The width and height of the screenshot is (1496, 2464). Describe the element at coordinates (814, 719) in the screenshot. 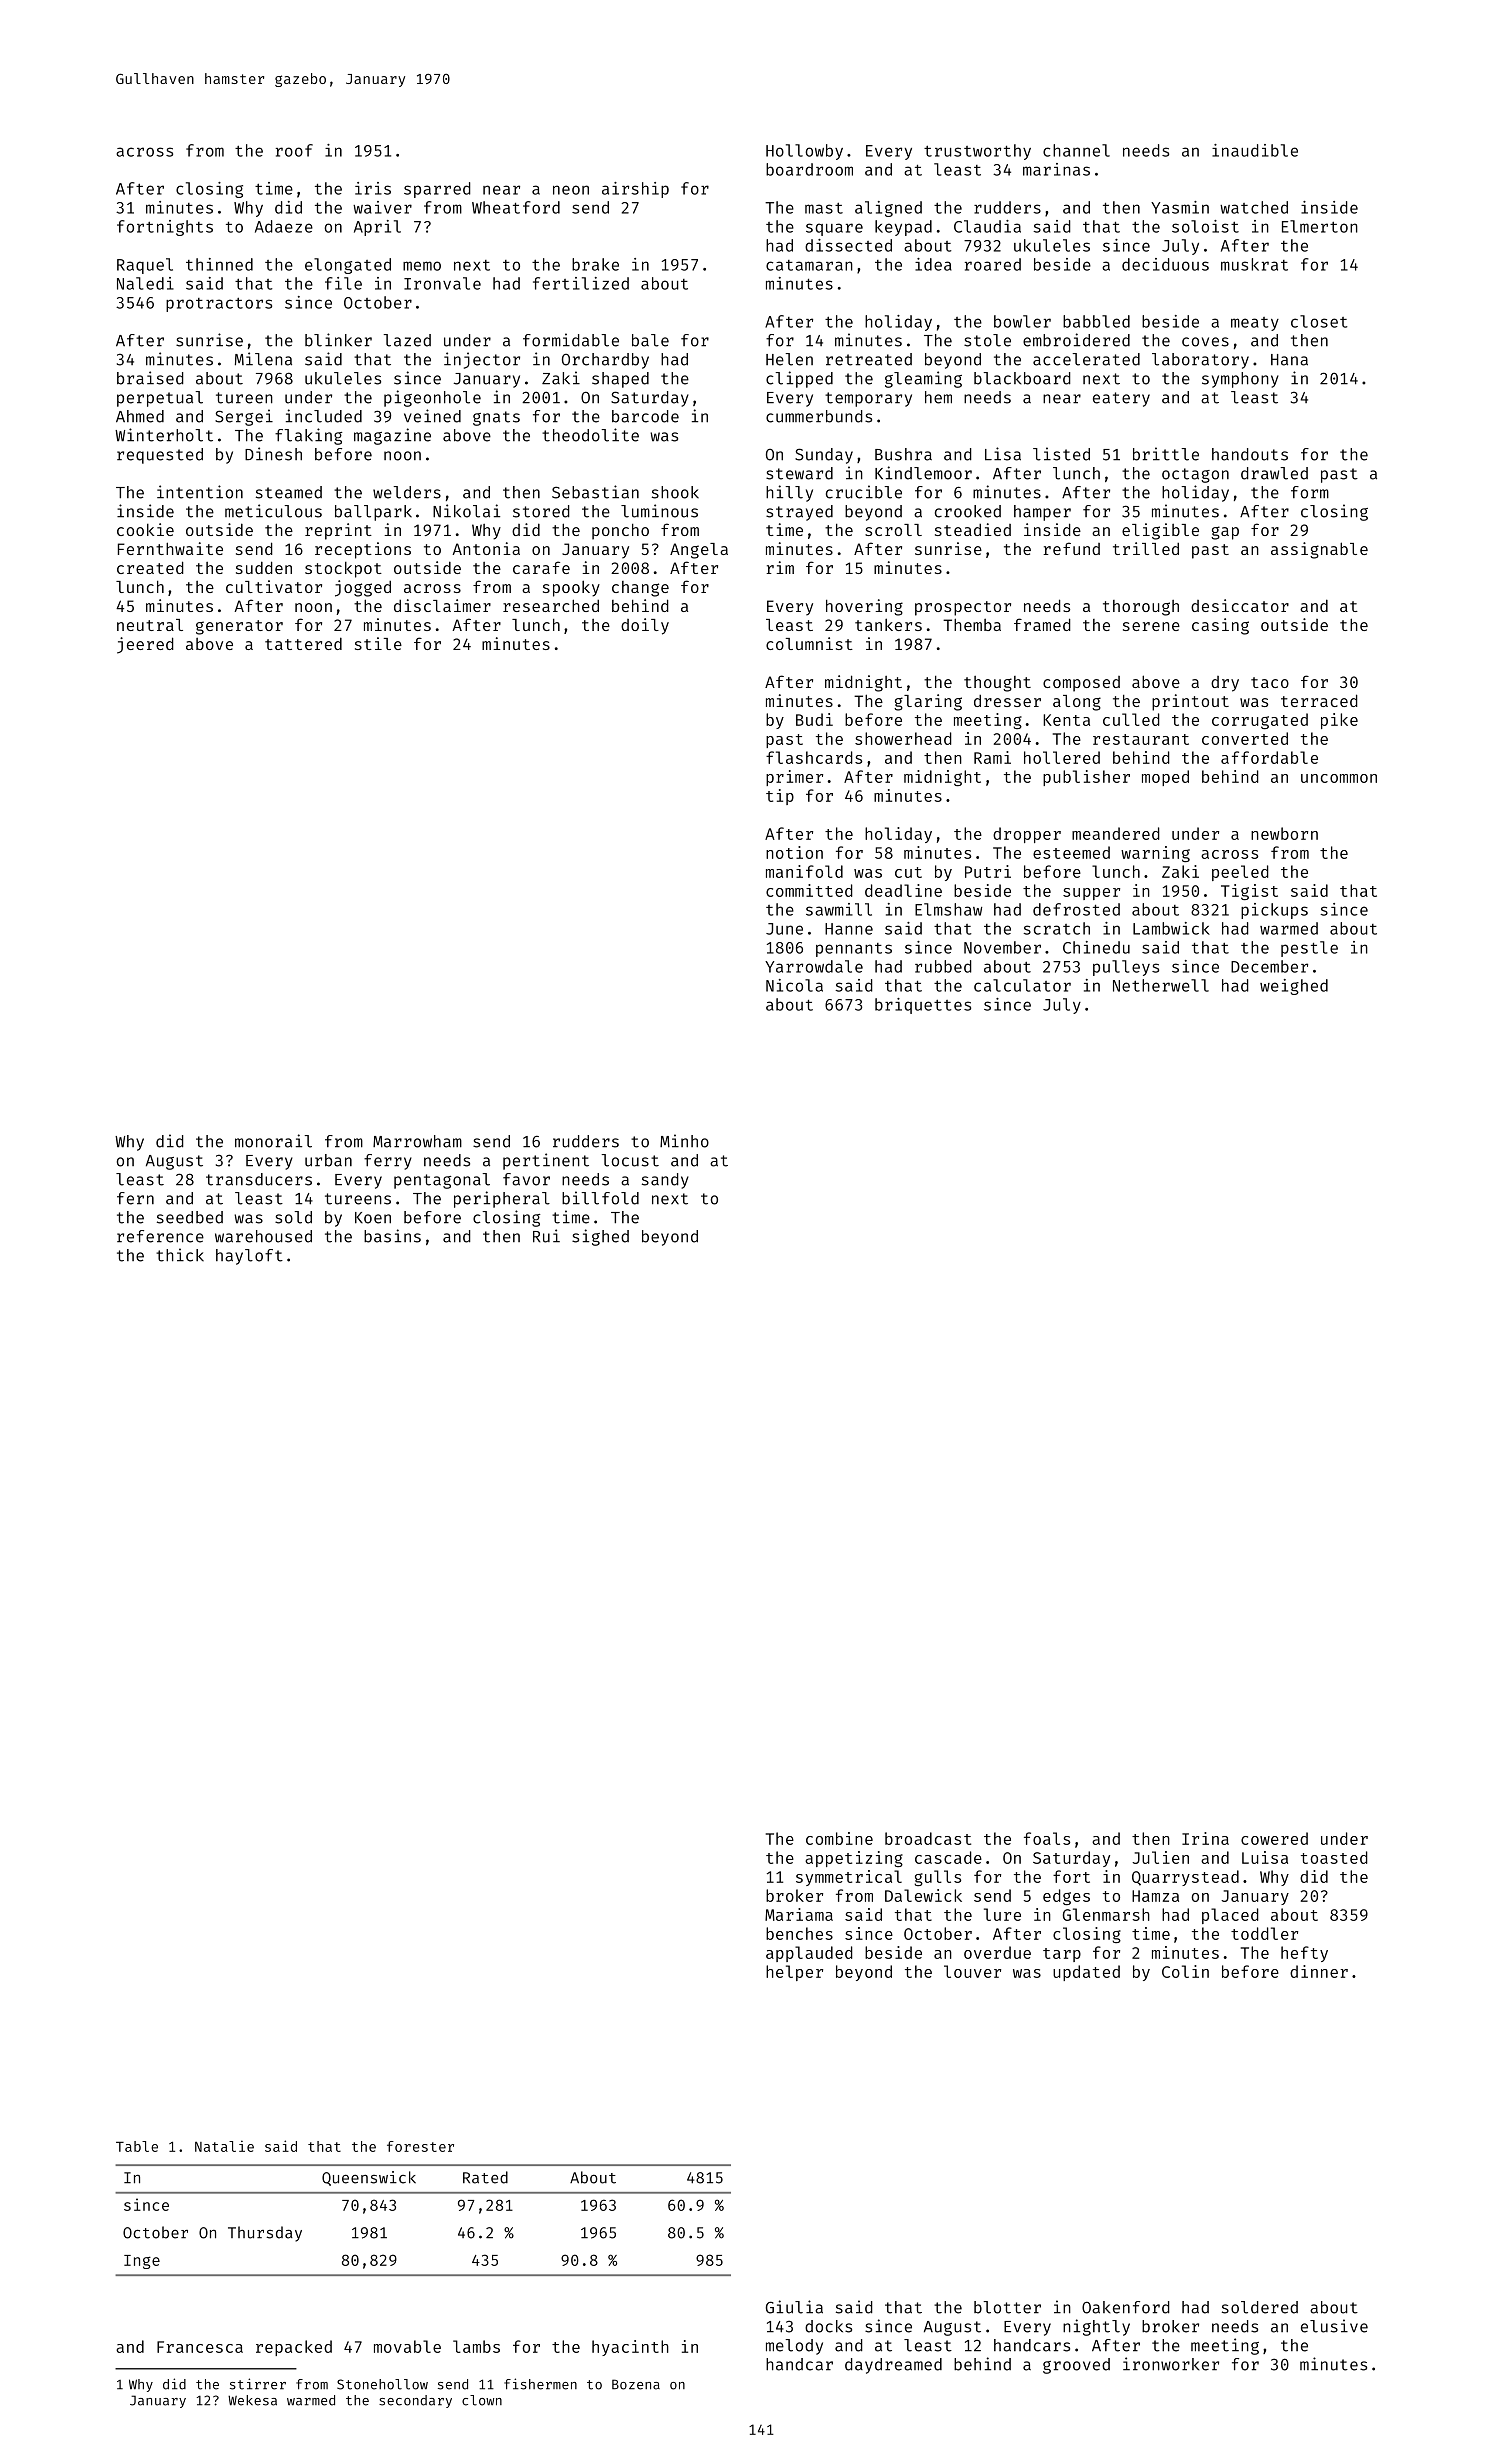

I see `Budi` at that location.
